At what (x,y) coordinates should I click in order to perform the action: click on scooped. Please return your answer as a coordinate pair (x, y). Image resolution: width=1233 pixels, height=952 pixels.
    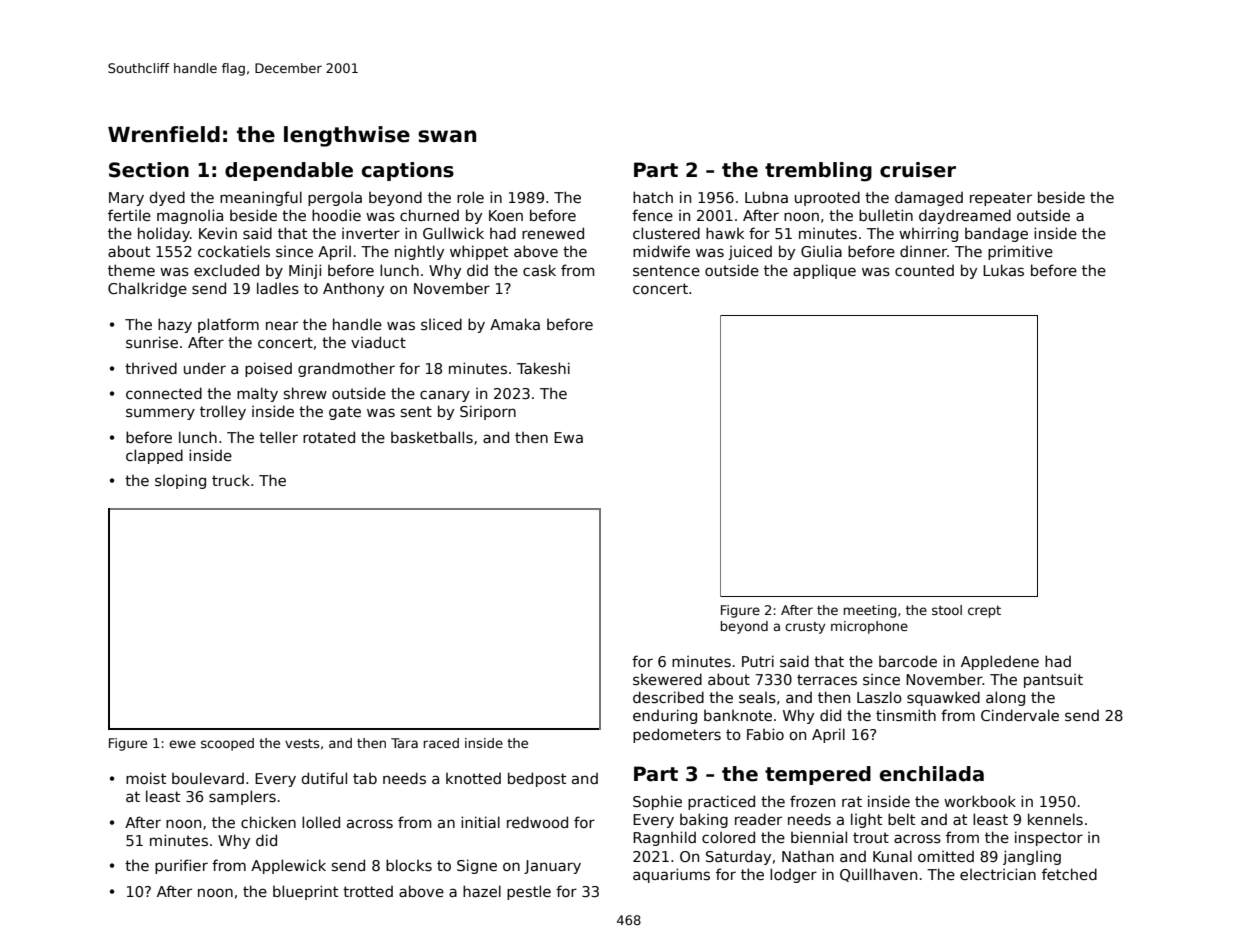
    Looking at the image, I should click on (227, 744).
